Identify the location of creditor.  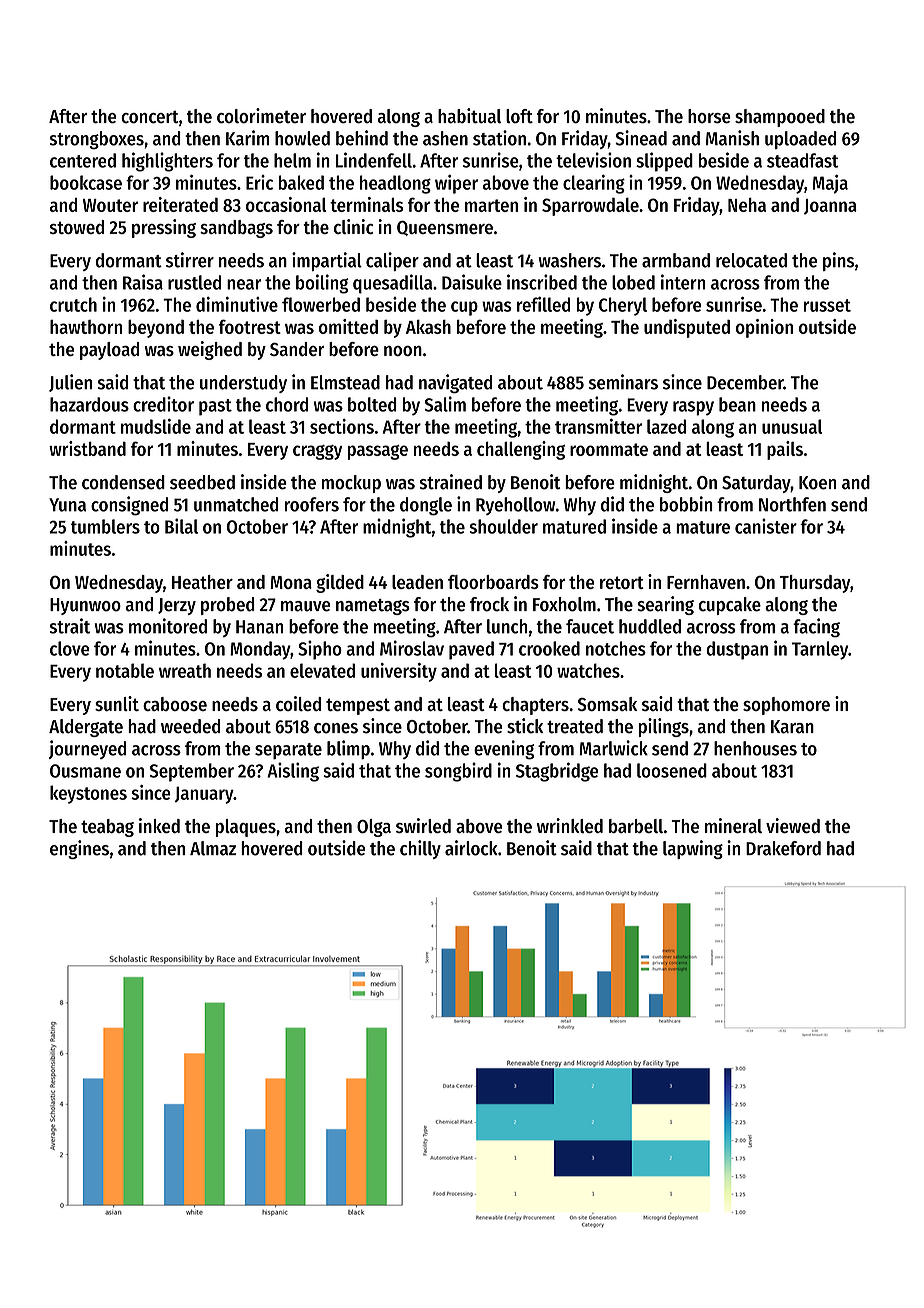
(163, 404).
